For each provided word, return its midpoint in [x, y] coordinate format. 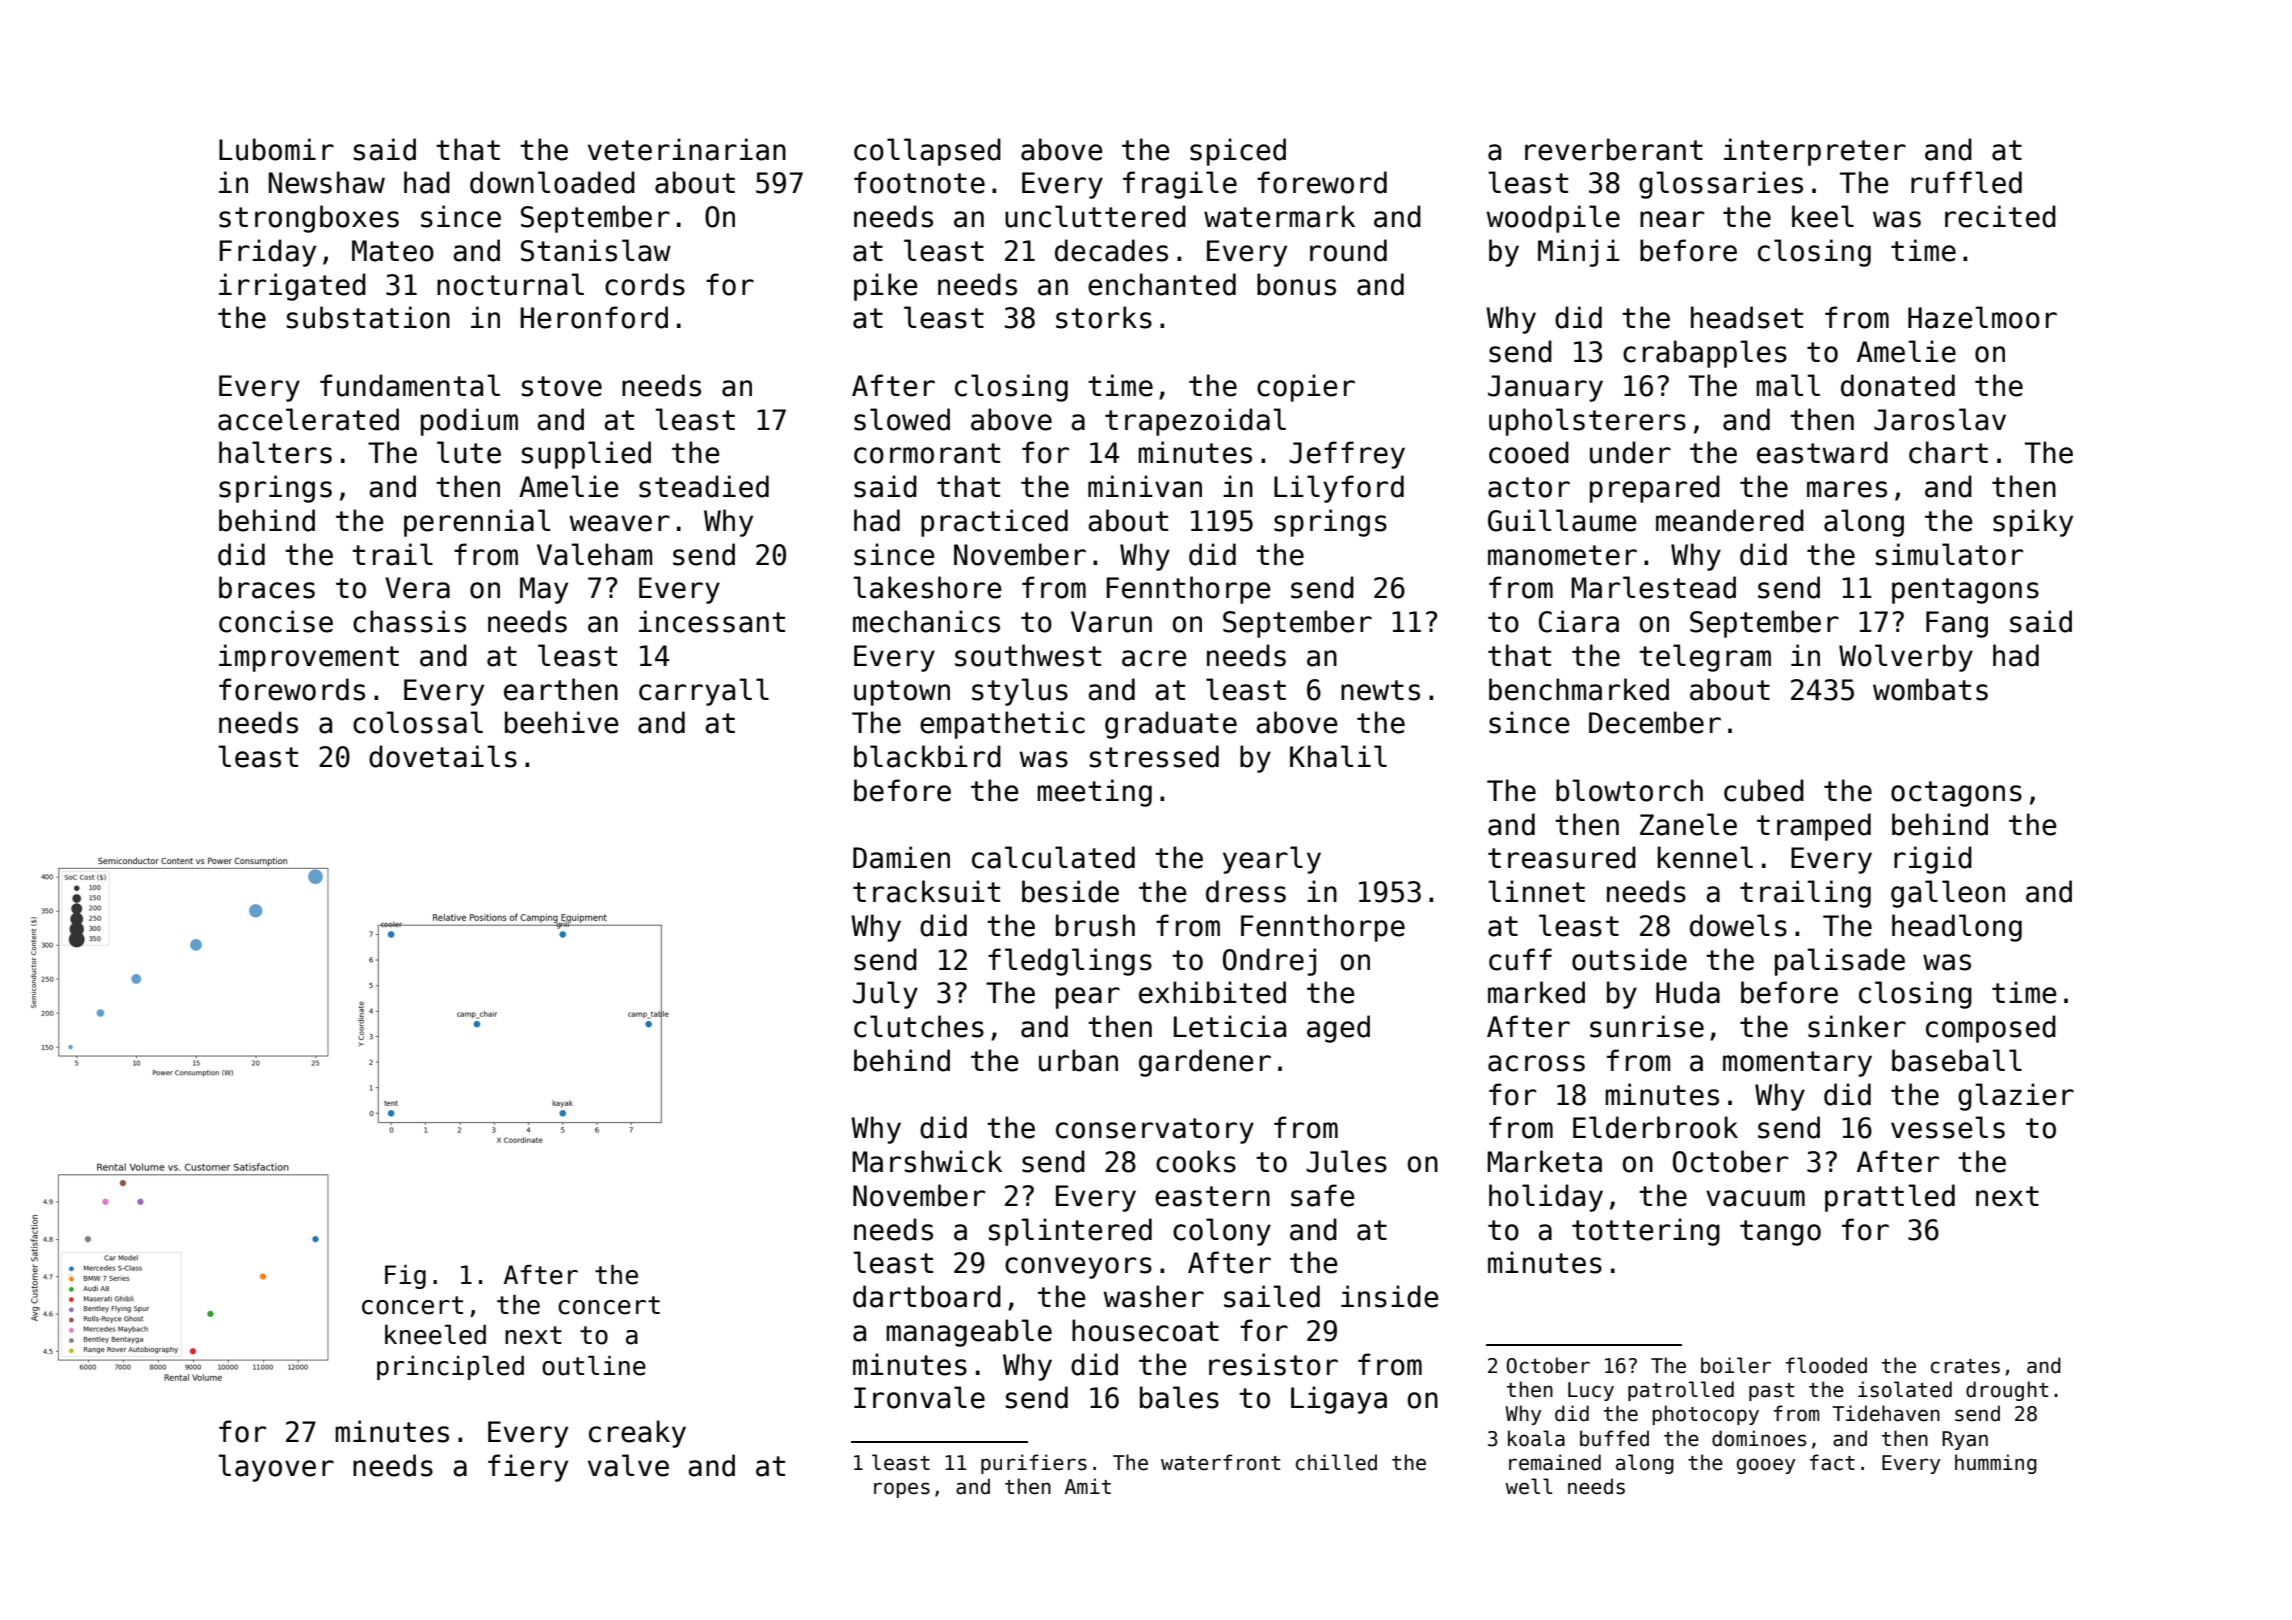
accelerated [308, 419]
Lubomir [276, 149]
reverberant [1614, 149]
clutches [919, 1026]
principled [450, 1368]
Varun [1111, 622]
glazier [2016, 1097]
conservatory [1155, 1131]
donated [1898, 385]
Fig [405, 1277]
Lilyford [1339, 489]
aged [1338, 1029]
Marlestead [1653, 587]
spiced [1238, 152]
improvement [309, 658]
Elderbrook [1655, 1127]
